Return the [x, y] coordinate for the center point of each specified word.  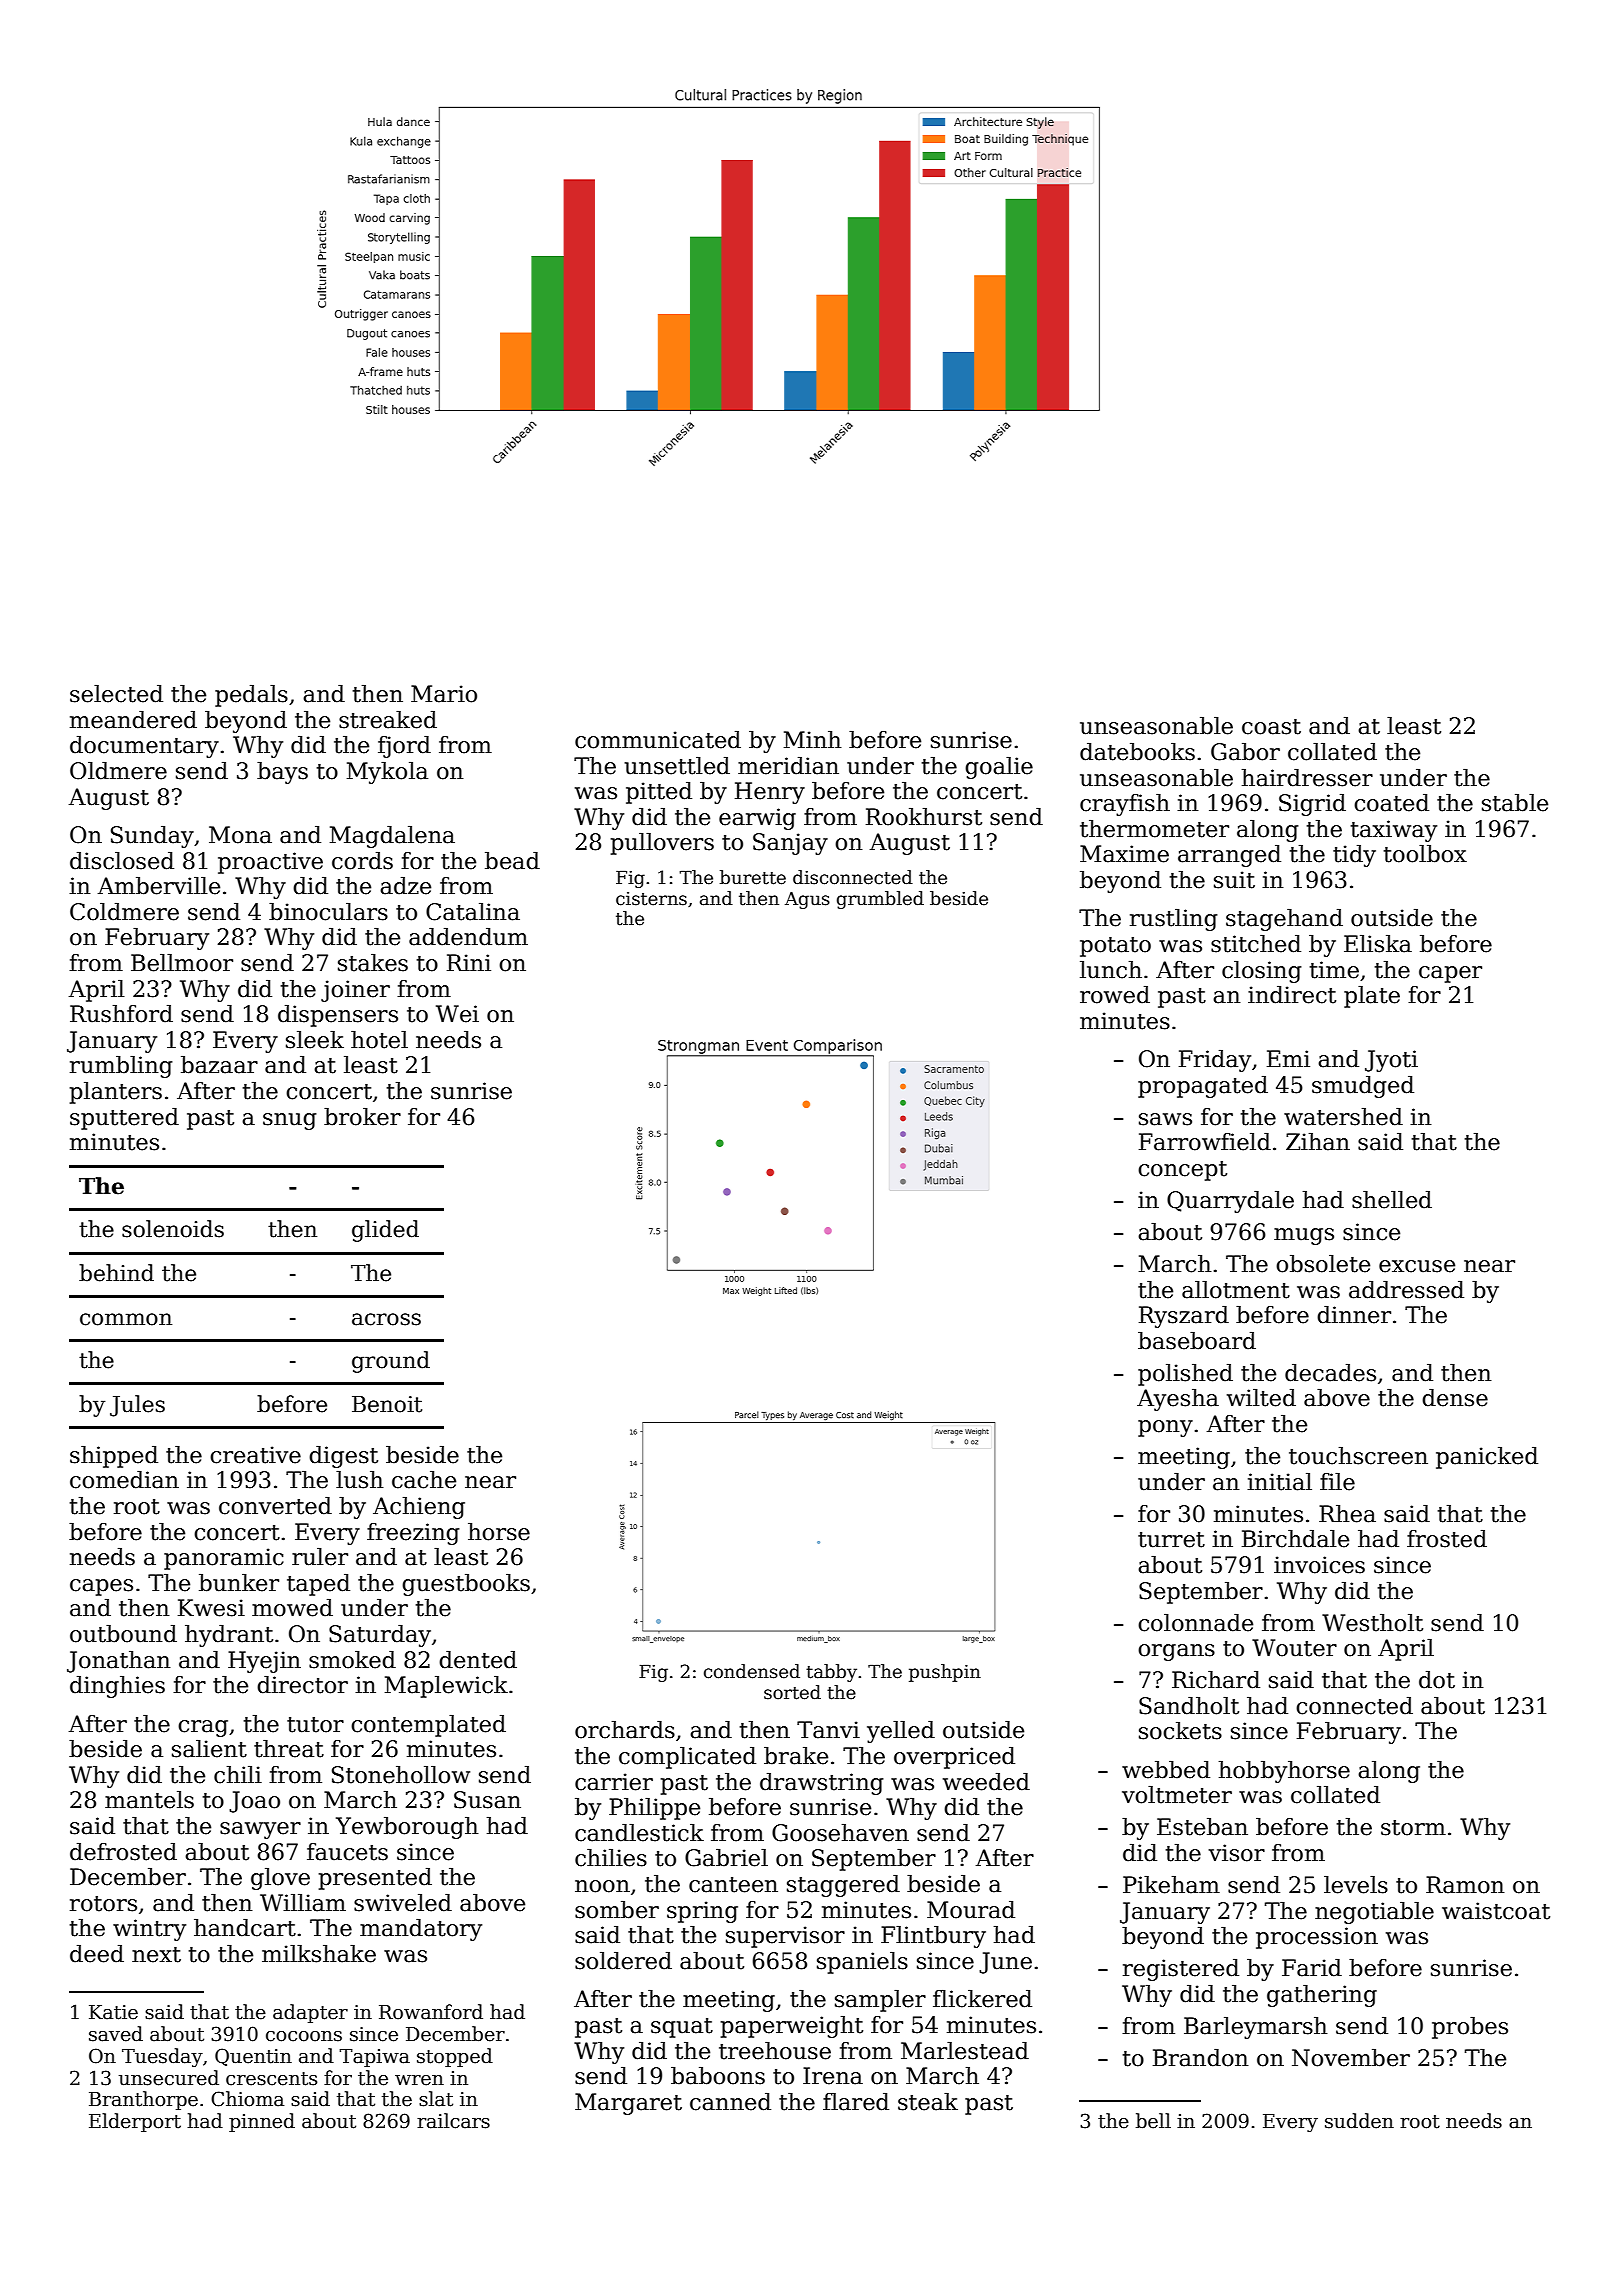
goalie [999, 768]
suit [1234, 880]
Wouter [1294, 1648]
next [156, 1955]
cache [424, 1480]
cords [362, 861]
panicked [1487, 1458]
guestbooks [466, 1585]
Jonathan [119, 1662]
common [126, 1319]
